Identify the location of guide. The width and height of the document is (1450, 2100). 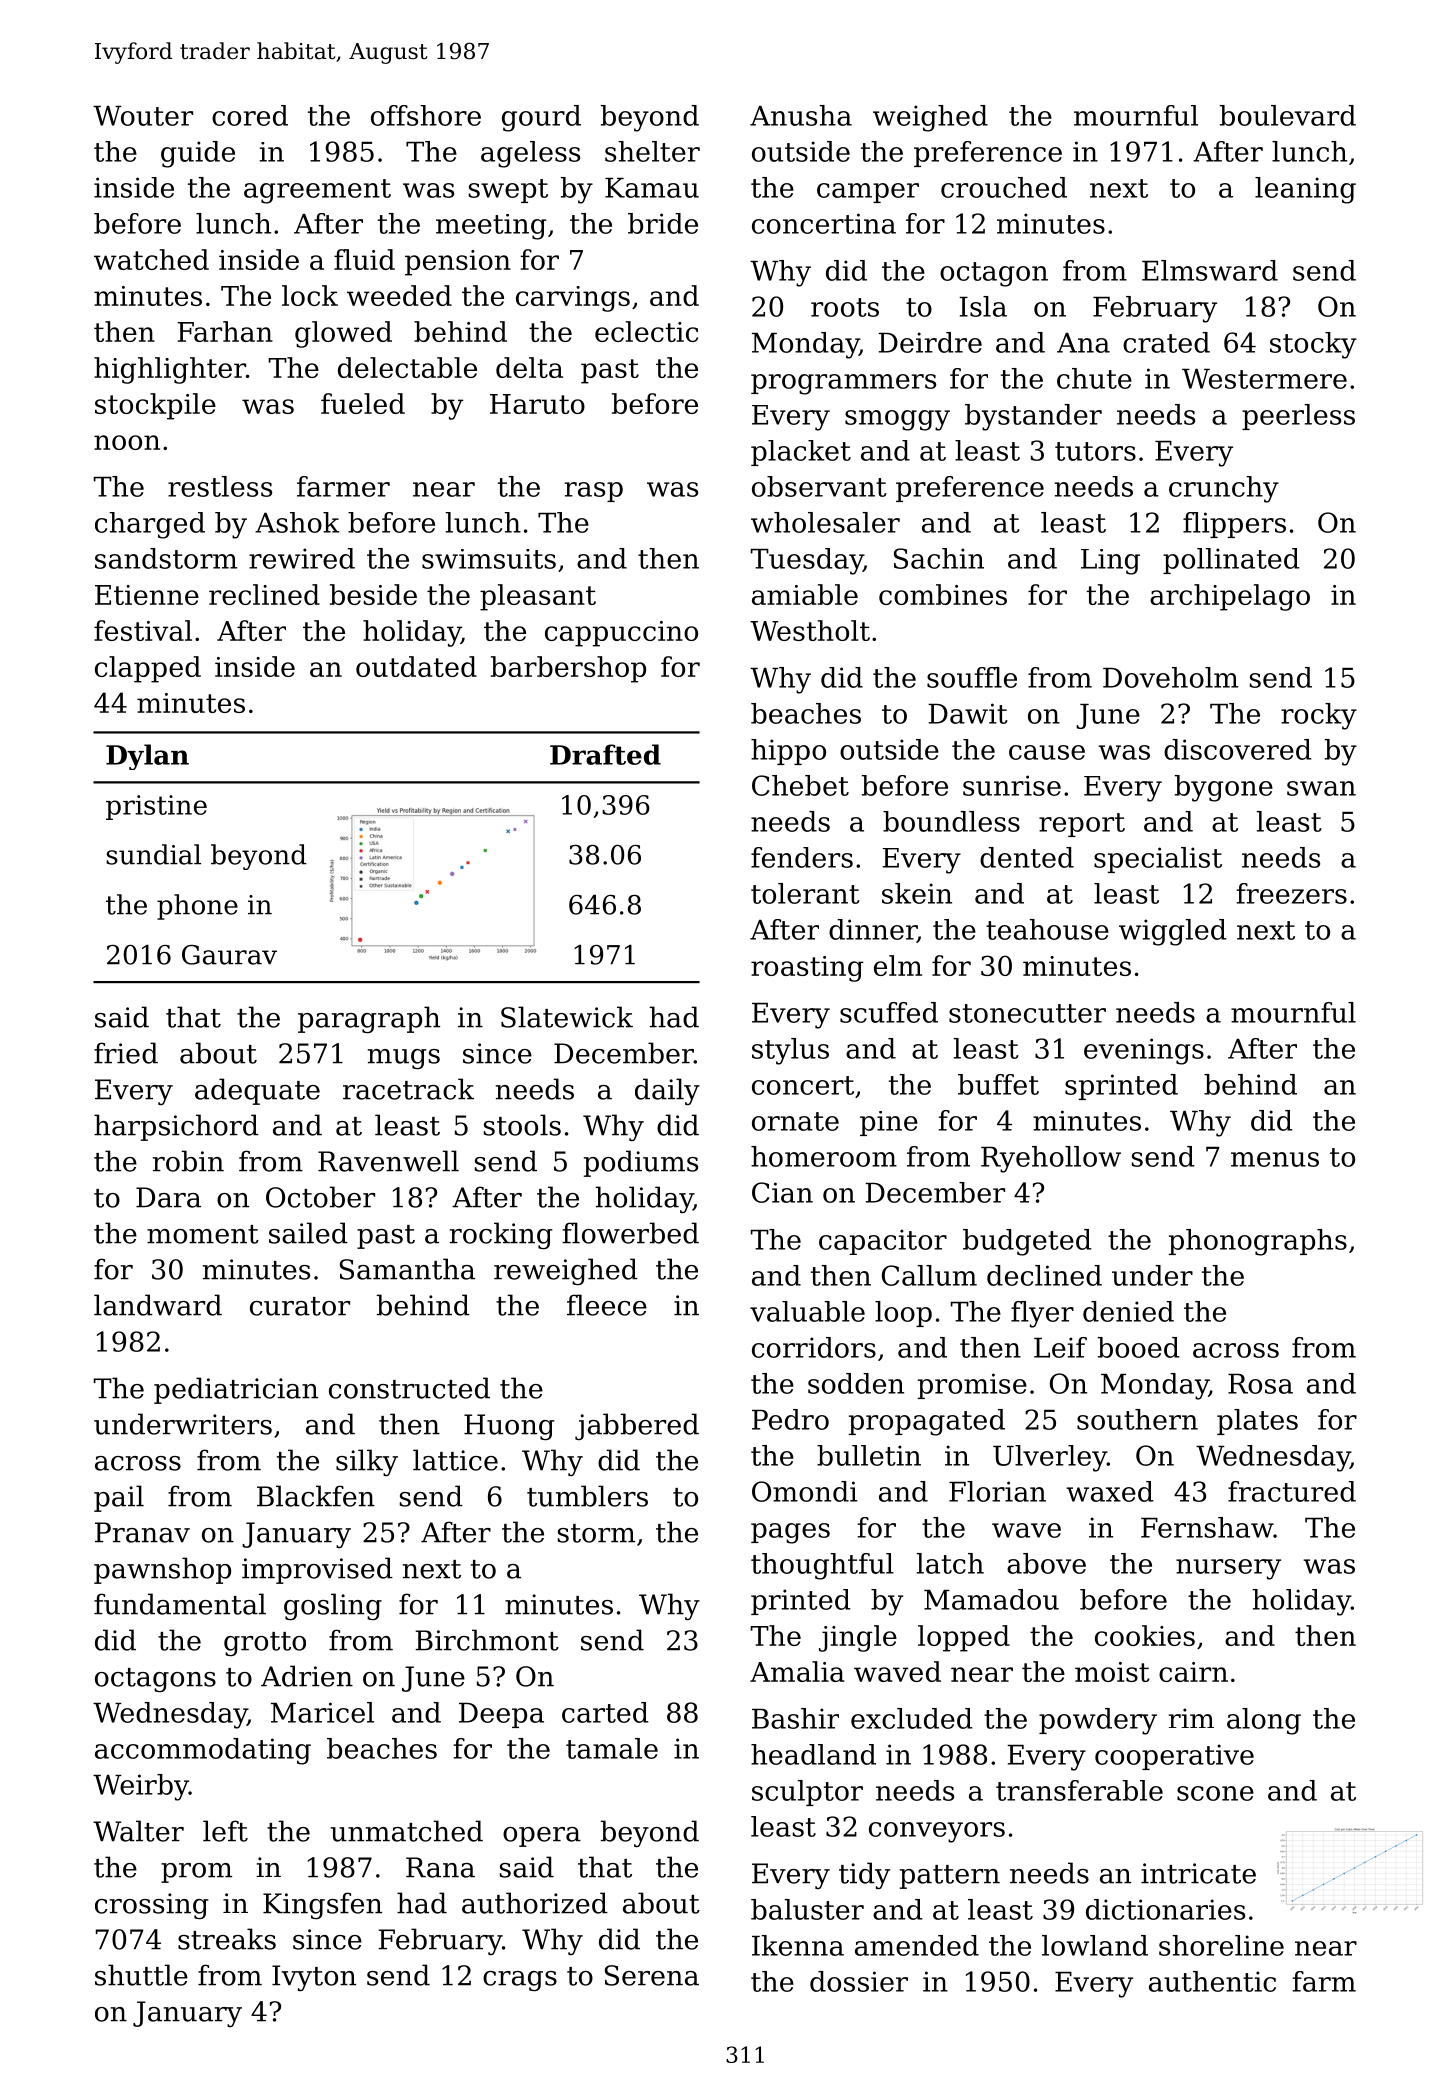
(198, 154).
